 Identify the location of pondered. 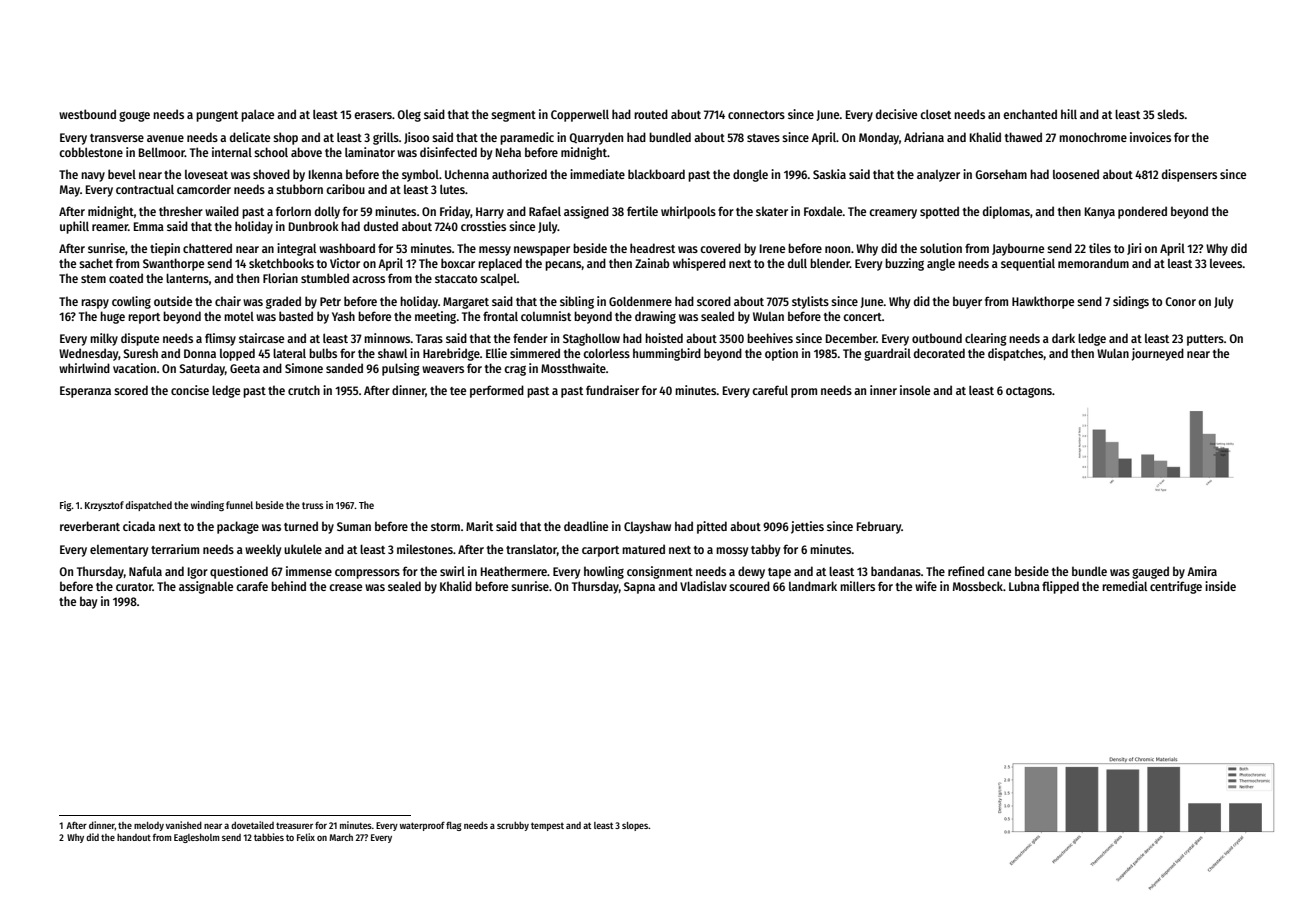
(1142, 212).
